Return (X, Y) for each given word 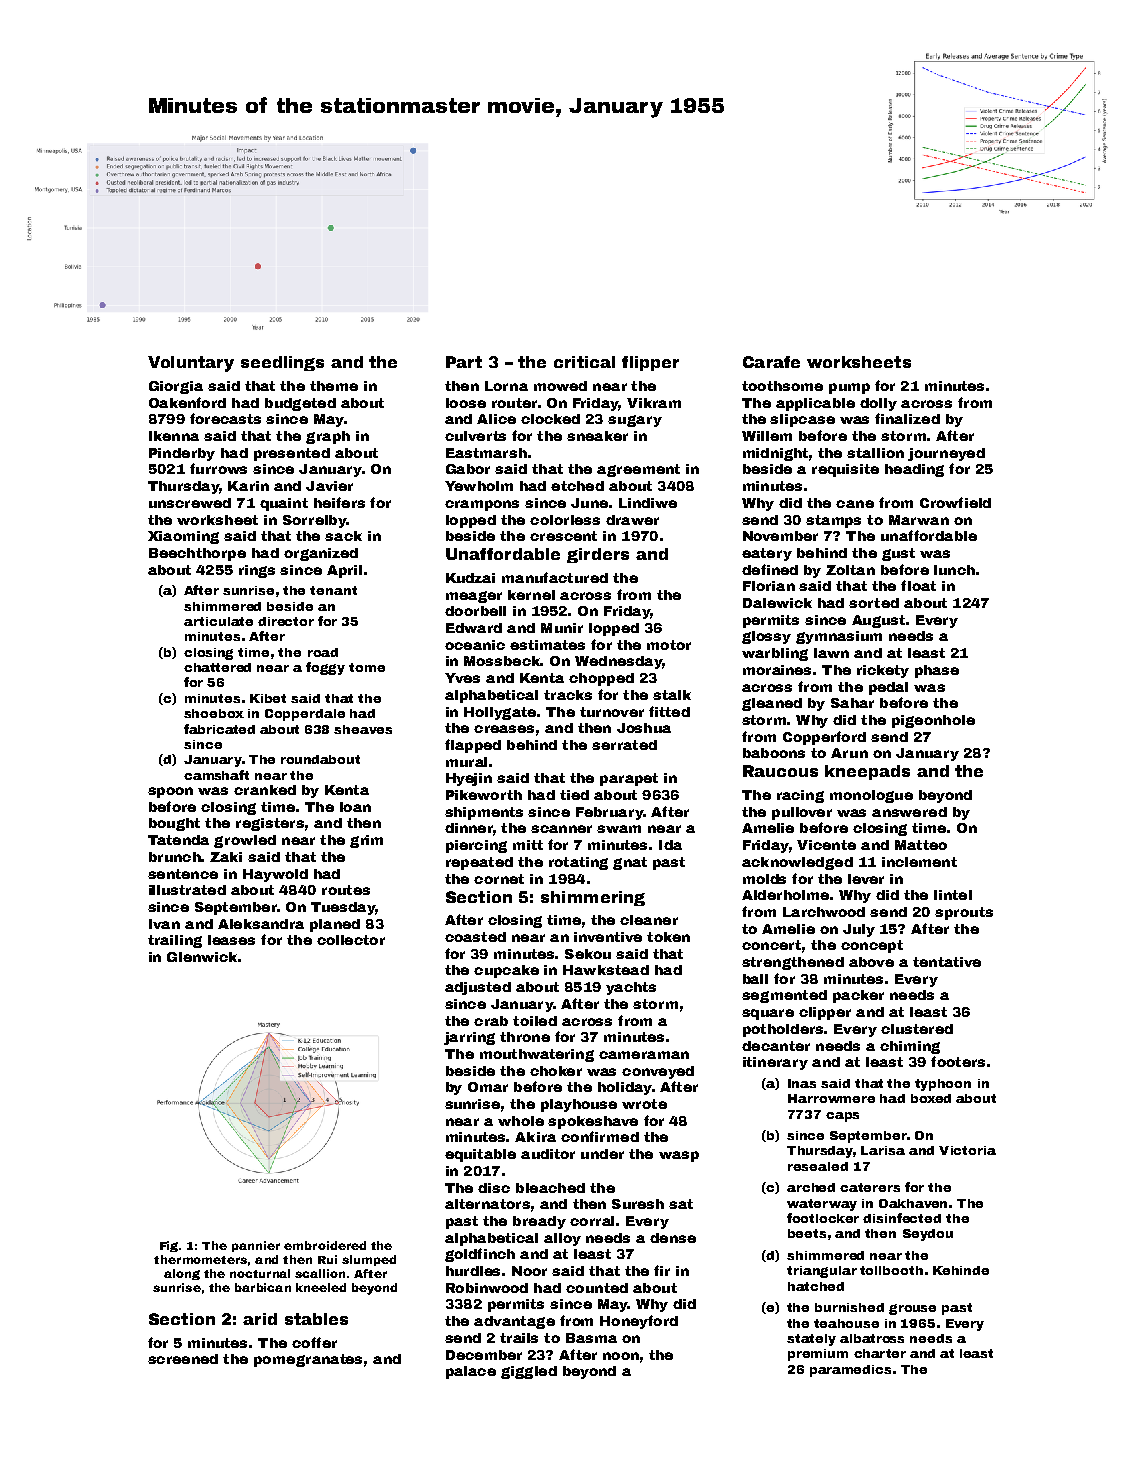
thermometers (200, 1259)
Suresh (638, 1204)
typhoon (943, 1085)
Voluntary (191, 364)
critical (584, 362)
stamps (833, 521)
